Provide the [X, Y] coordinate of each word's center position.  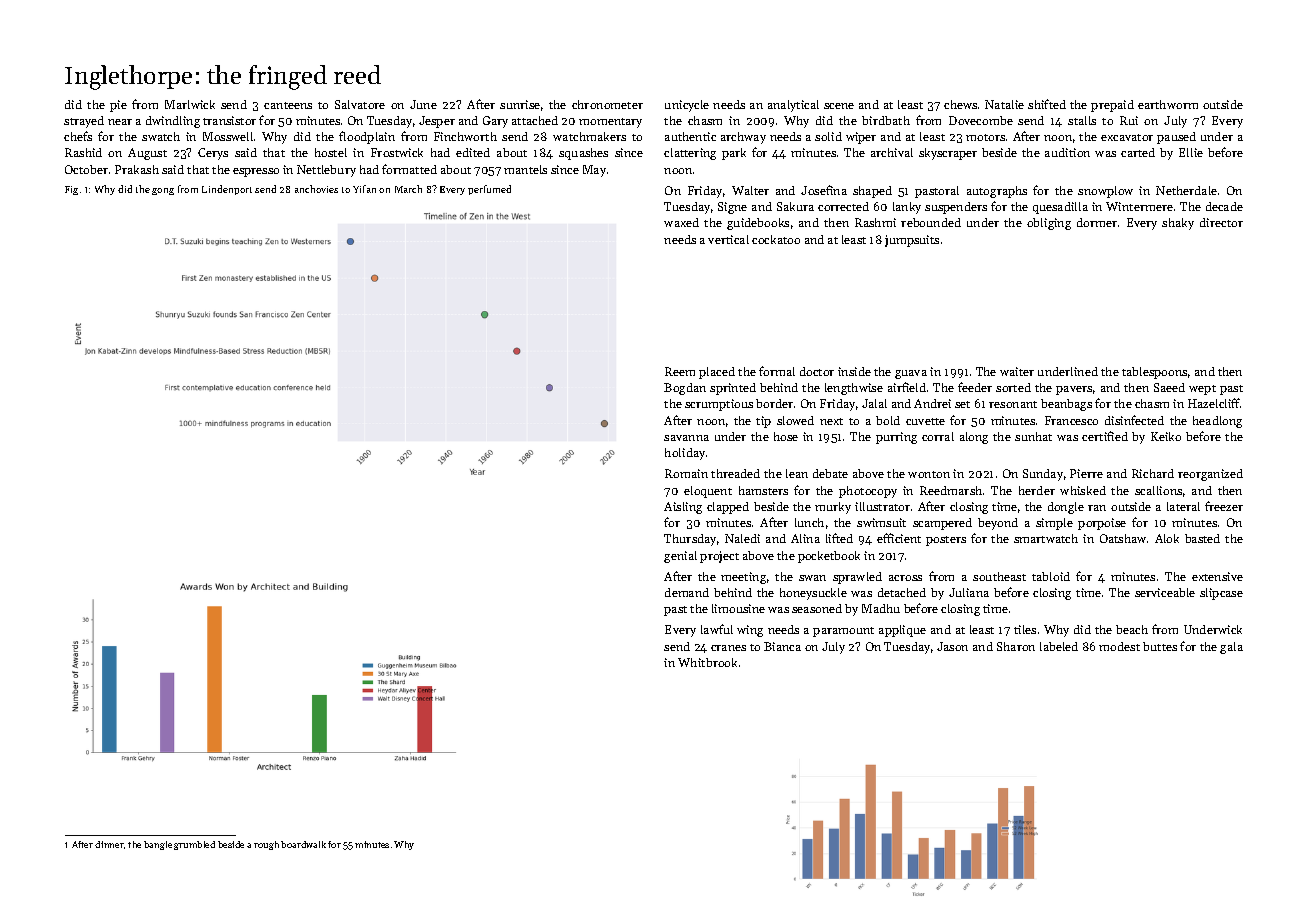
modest [1119, 646]
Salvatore [360, 104]
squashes [583, 154]
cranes [728, 648]
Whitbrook [707, 662]
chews [960, 104]
